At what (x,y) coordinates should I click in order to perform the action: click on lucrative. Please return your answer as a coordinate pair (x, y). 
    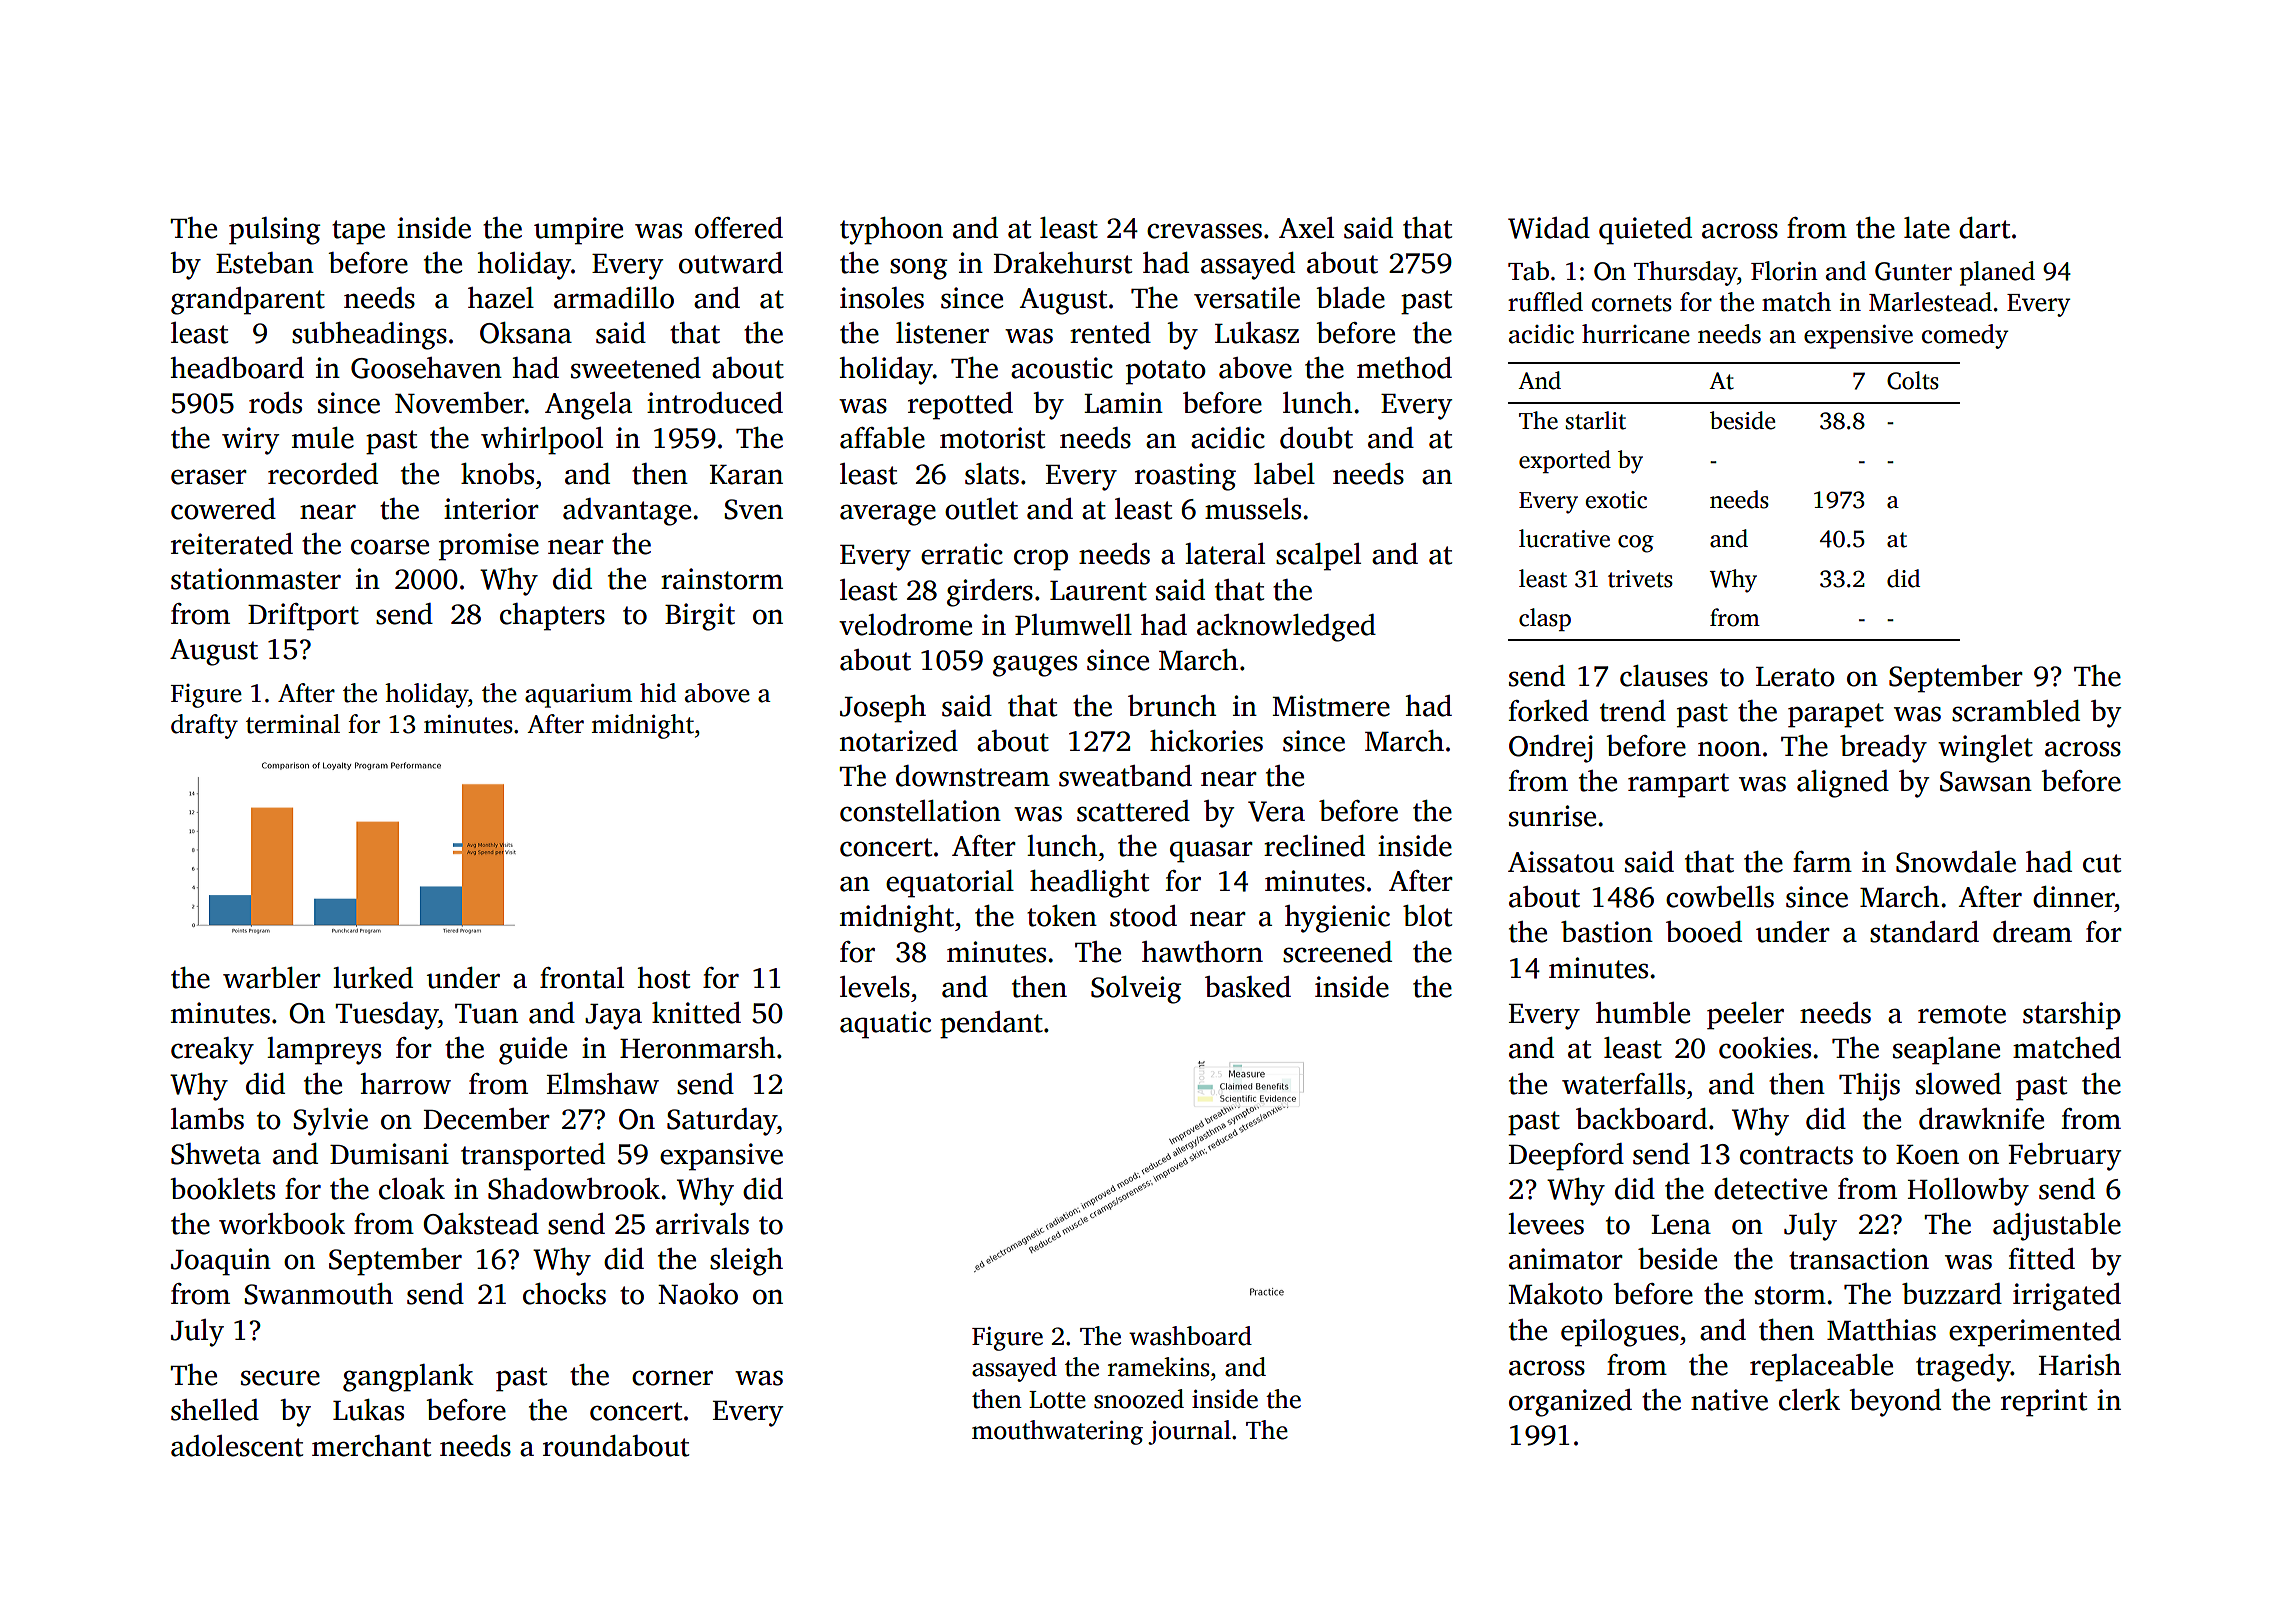
    Looking at the image, I should click on (1564, 538).
